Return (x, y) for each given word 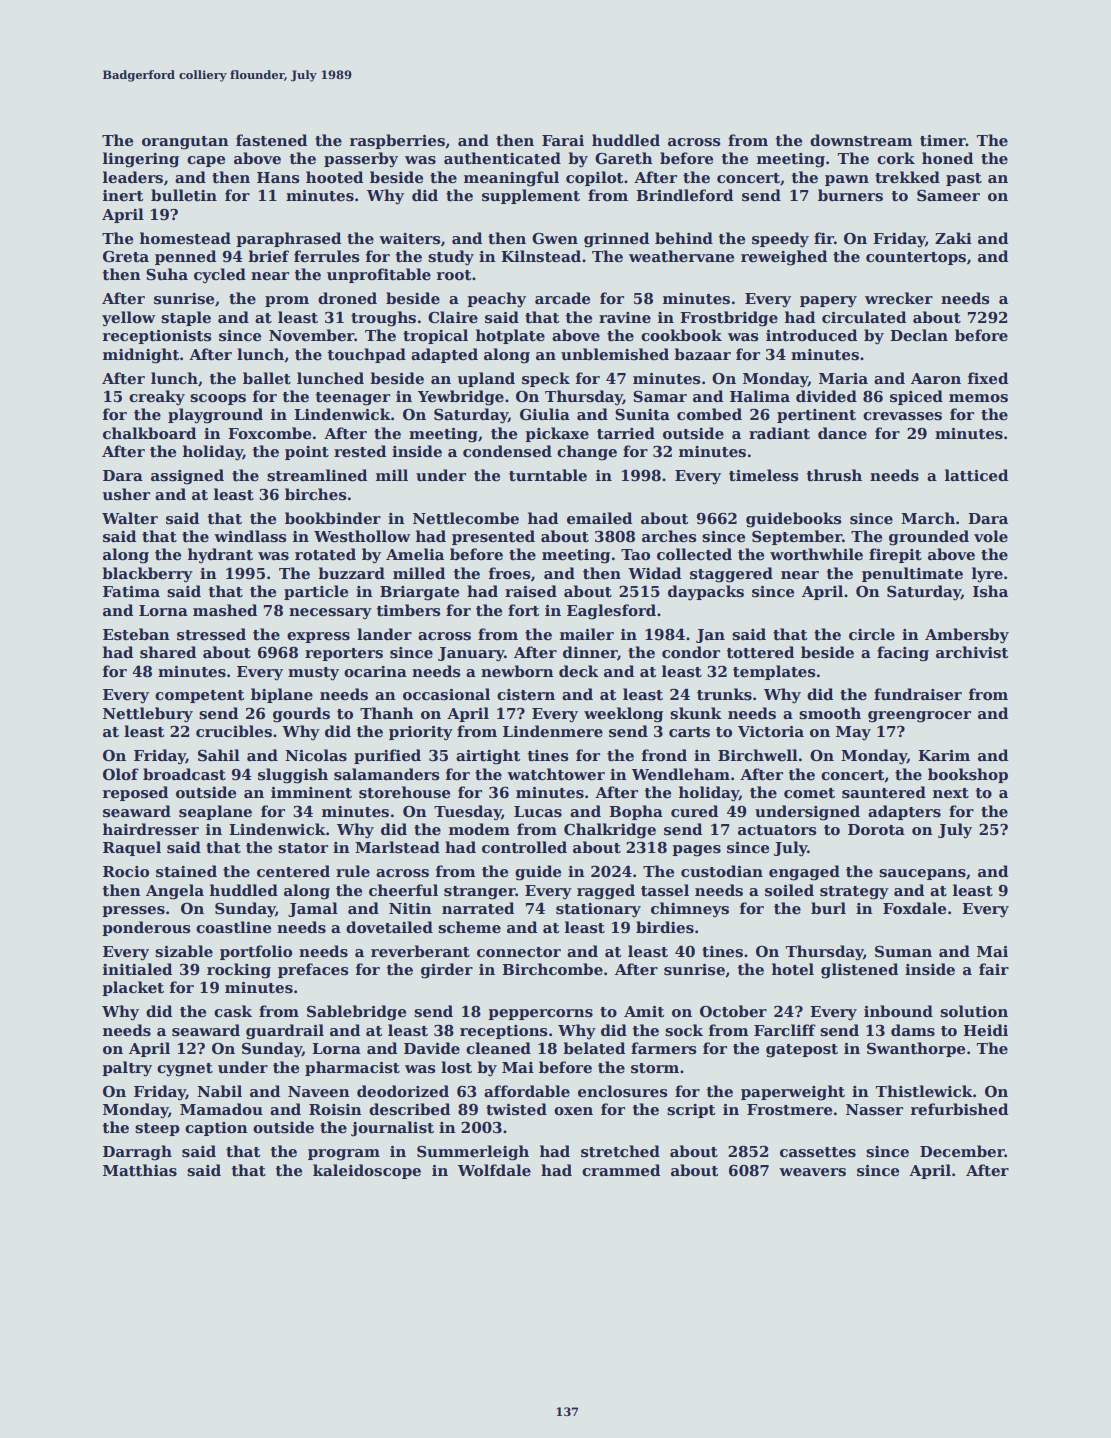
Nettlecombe (466, 518)
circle (872, 634)
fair (994, 969)
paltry (127, 1069)
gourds (301, 715)
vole (991, 536)
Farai (563, 140)
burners (850, 195)
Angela (175, 892)
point (307, 453)
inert (123, 196)
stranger (480, 893)
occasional (446, 694)
